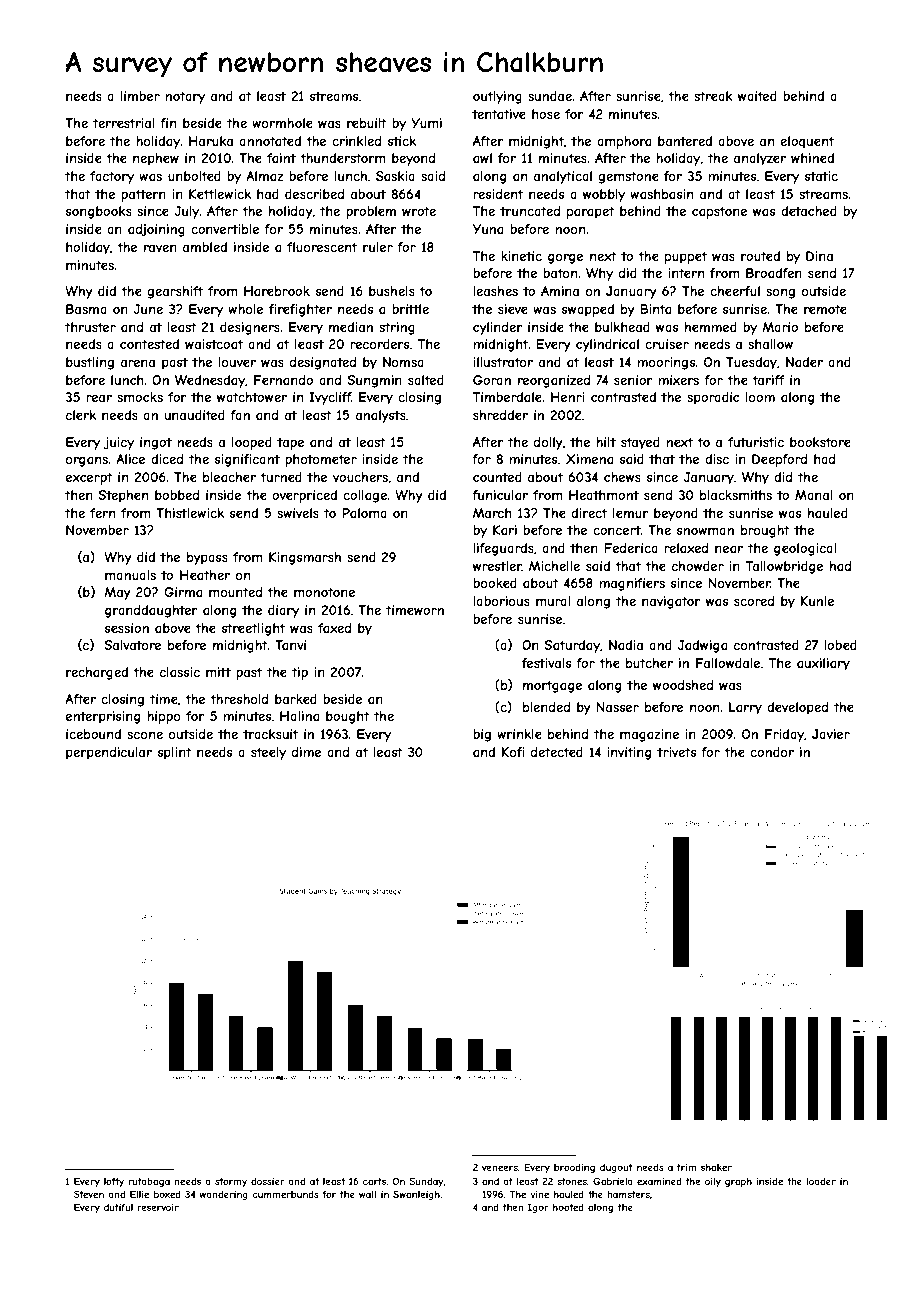 The height and width of the page is (1308, 924). What do you see at coordinates (149, 1182) in the page?
I see `rutabaga` at bounding box center [149, 1182].
